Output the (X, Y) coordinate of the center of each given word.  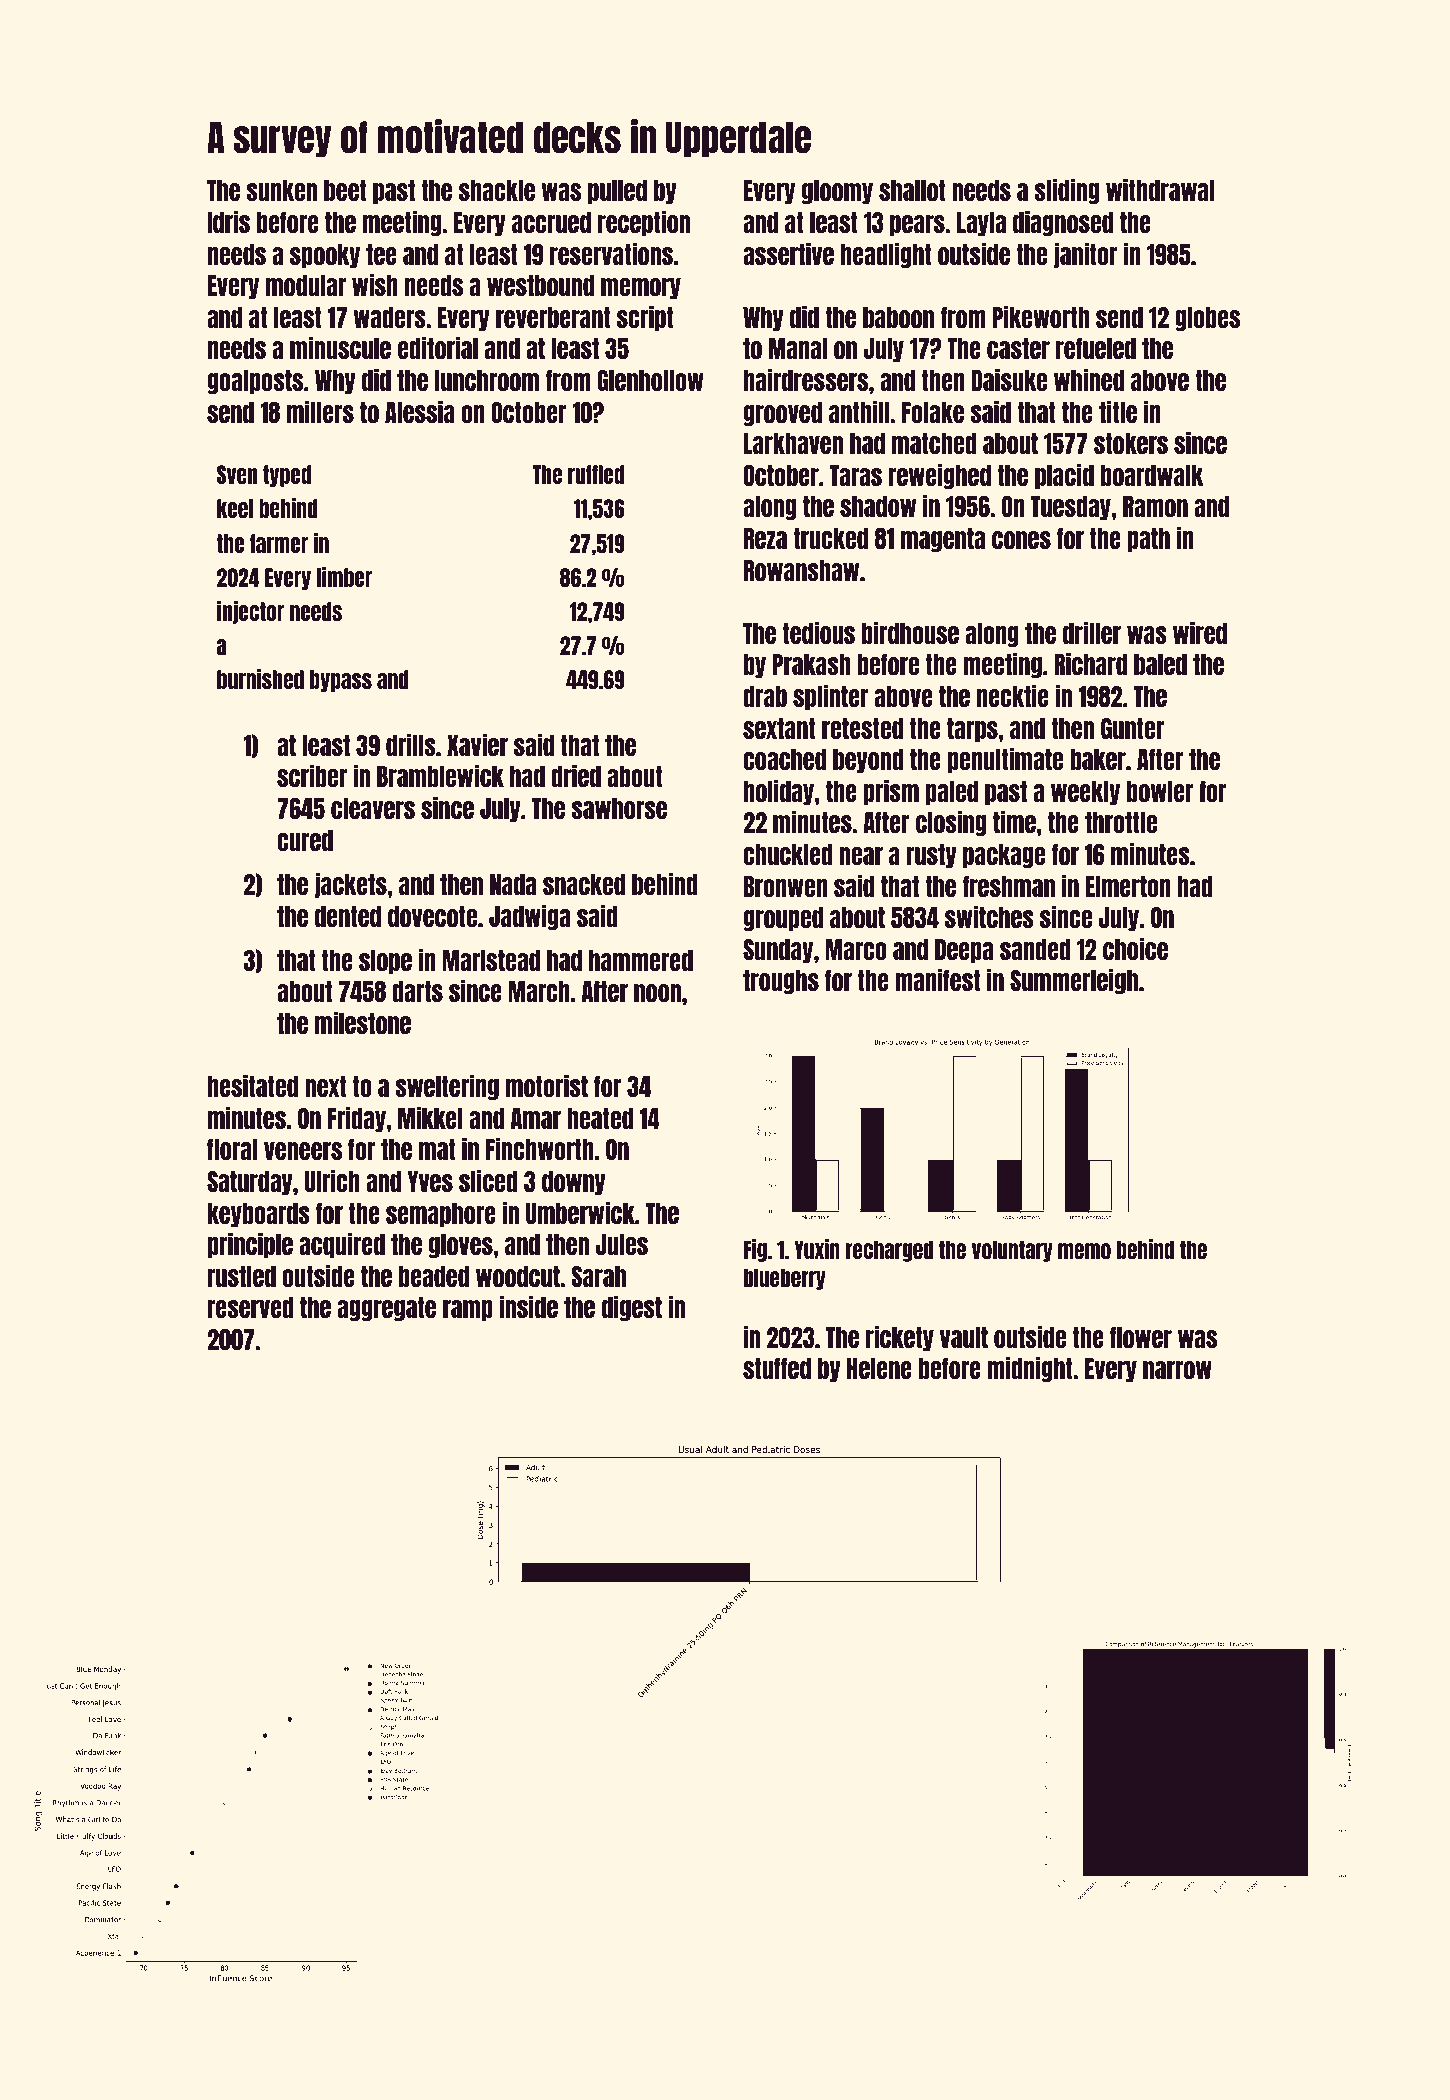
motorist (547, 1085)
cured (305, 840)
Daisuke (1009, 379)
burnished (260, 679)
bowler (1160, 791)
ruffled (596, 474)
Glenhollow (650, 380)
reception (644, 223)
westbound (540, 285)
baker (1098, 759)
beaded (434, 1276)
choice (1135, 948)
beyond (868, 761)
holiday (779, 792)
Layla (981, 224)
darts (417, 991)
